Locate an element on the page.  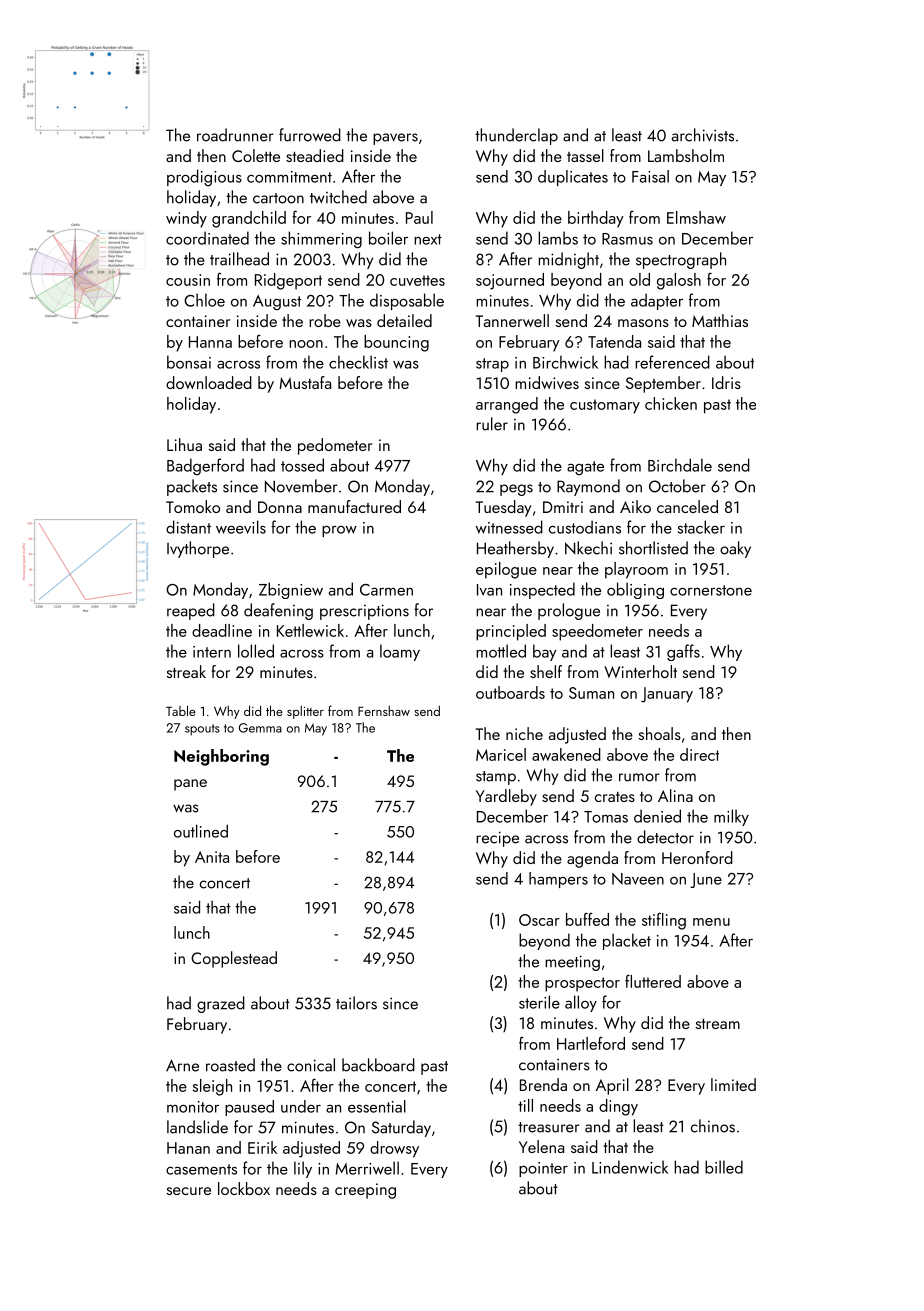
Oscar is located at coordinates (539, 920).
